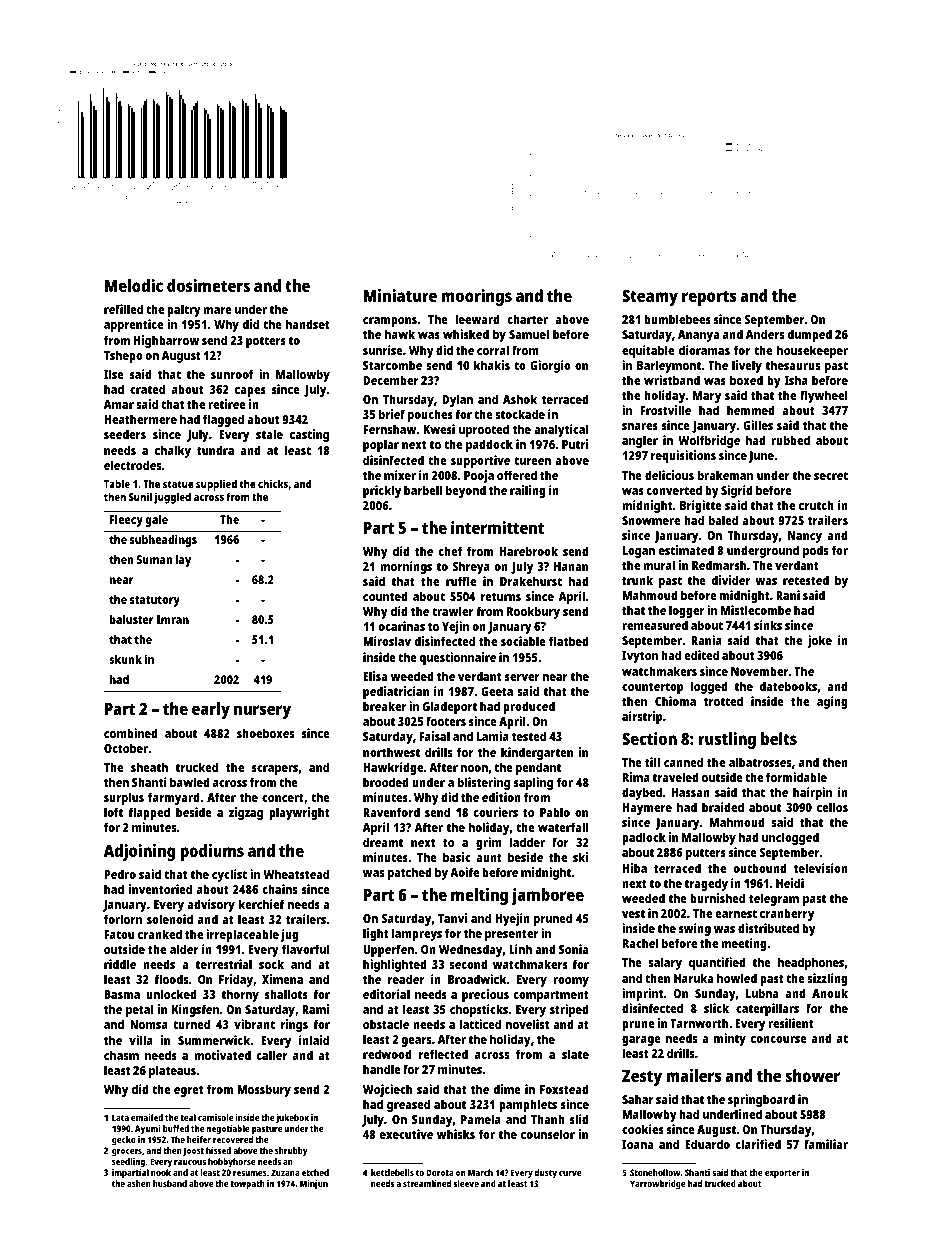  Describe the element at coordinates (481, 1119) in the screenshot. I see `Pamela` at that location.
